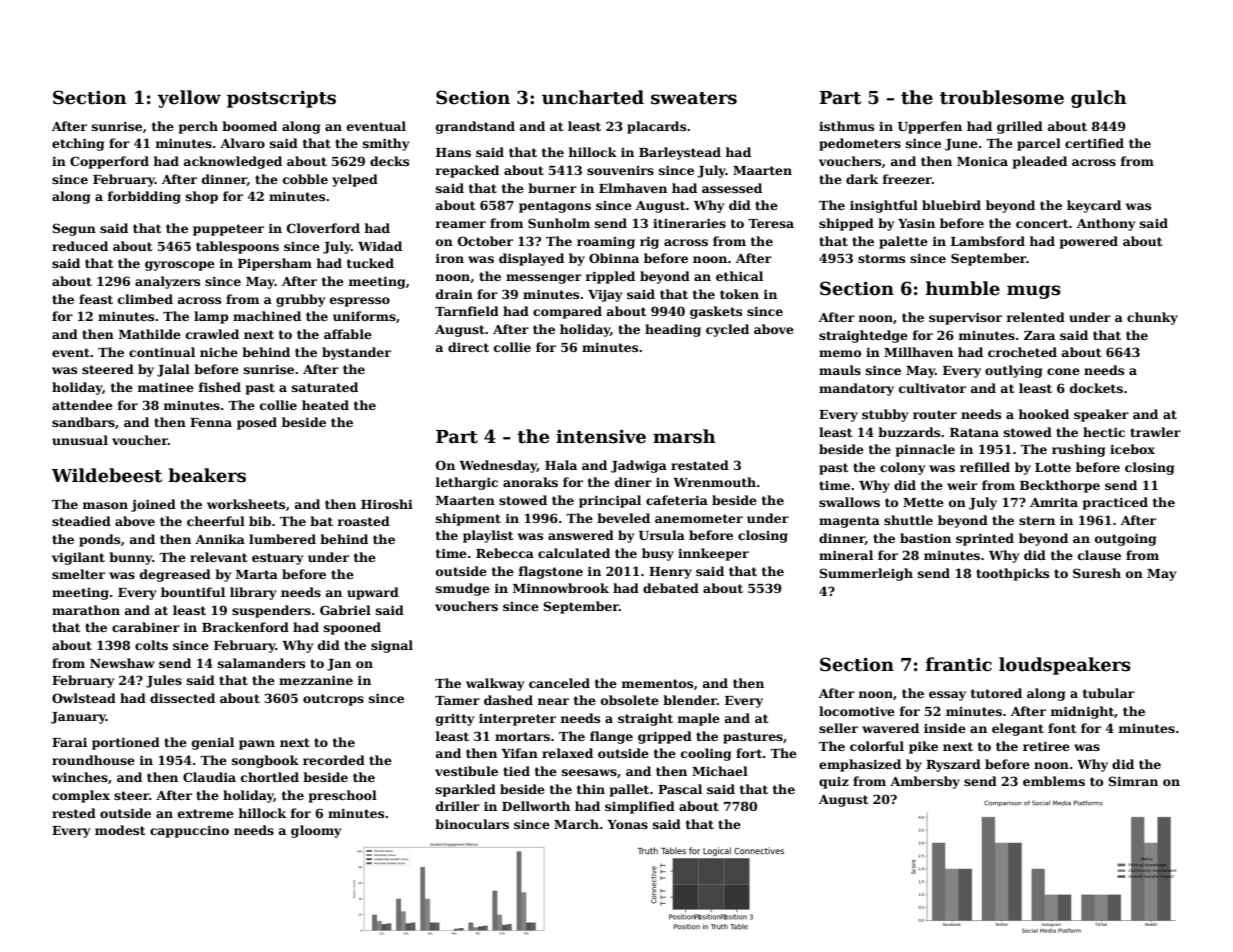 This page has width=1233, height=952. Describe the element at coordinates (316, 831) in the page. I see `gloomy` at that location.
